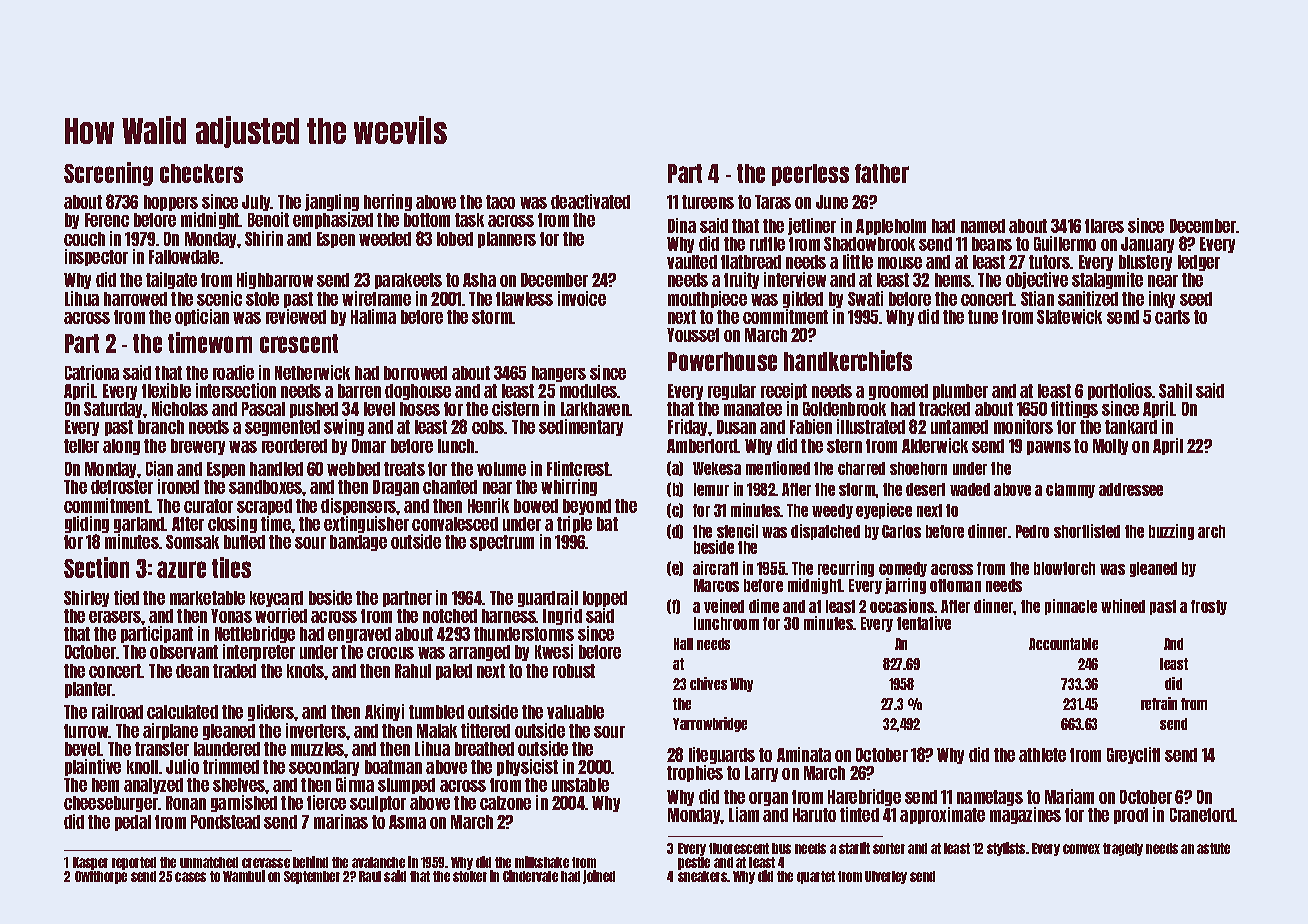 The width and height of the screenshot is (1308, 924). Describe the element at coordinates (296, 316) in the screenshot. I see `reviewed` at that location.
